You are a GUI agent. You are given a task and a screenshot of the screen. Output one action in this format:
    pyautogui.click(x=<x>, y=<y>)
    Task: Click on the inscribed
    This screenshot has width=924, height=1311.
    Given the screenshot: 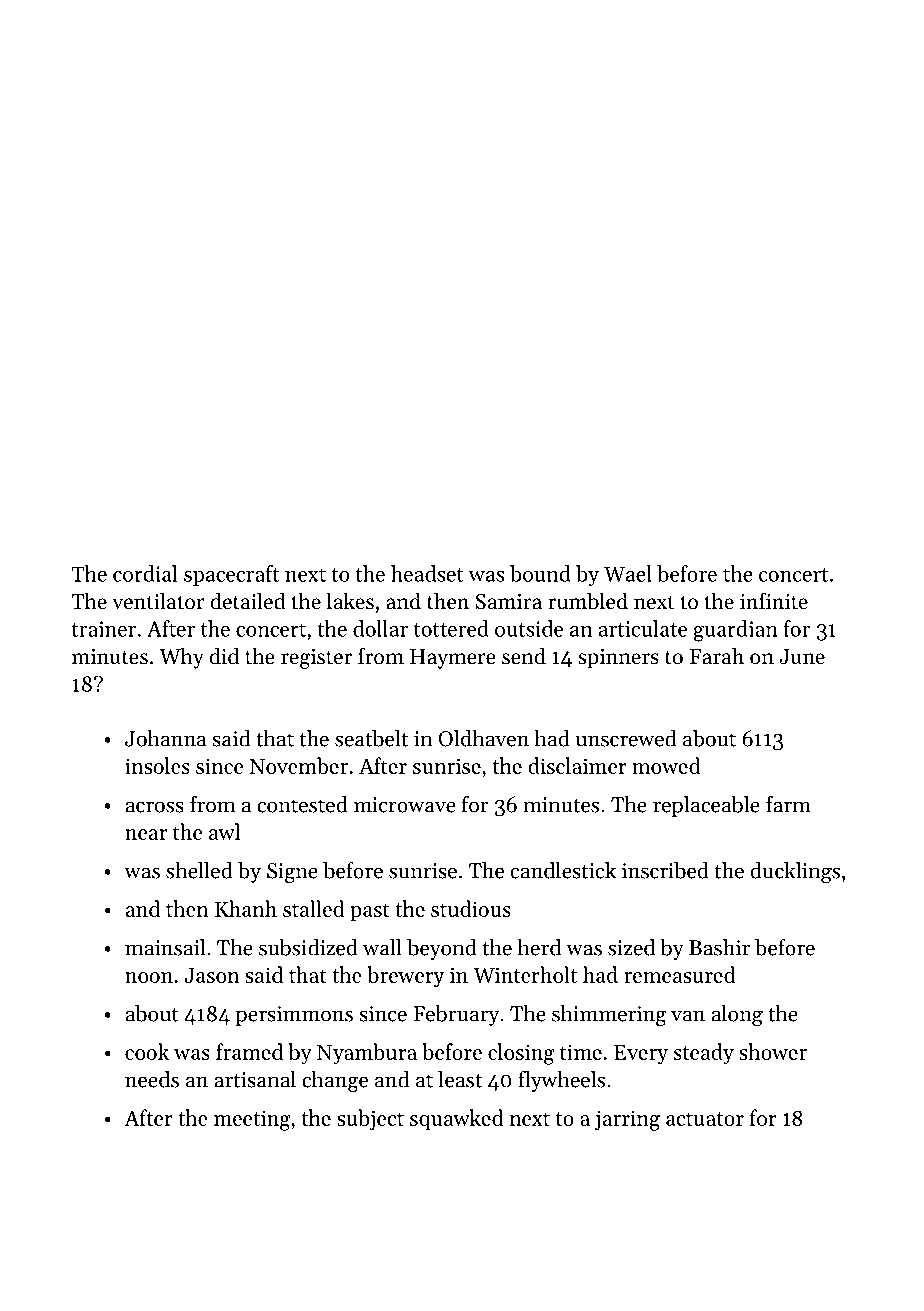 What is the action you would take?
    pyautogui.click(x=665, y=870)
